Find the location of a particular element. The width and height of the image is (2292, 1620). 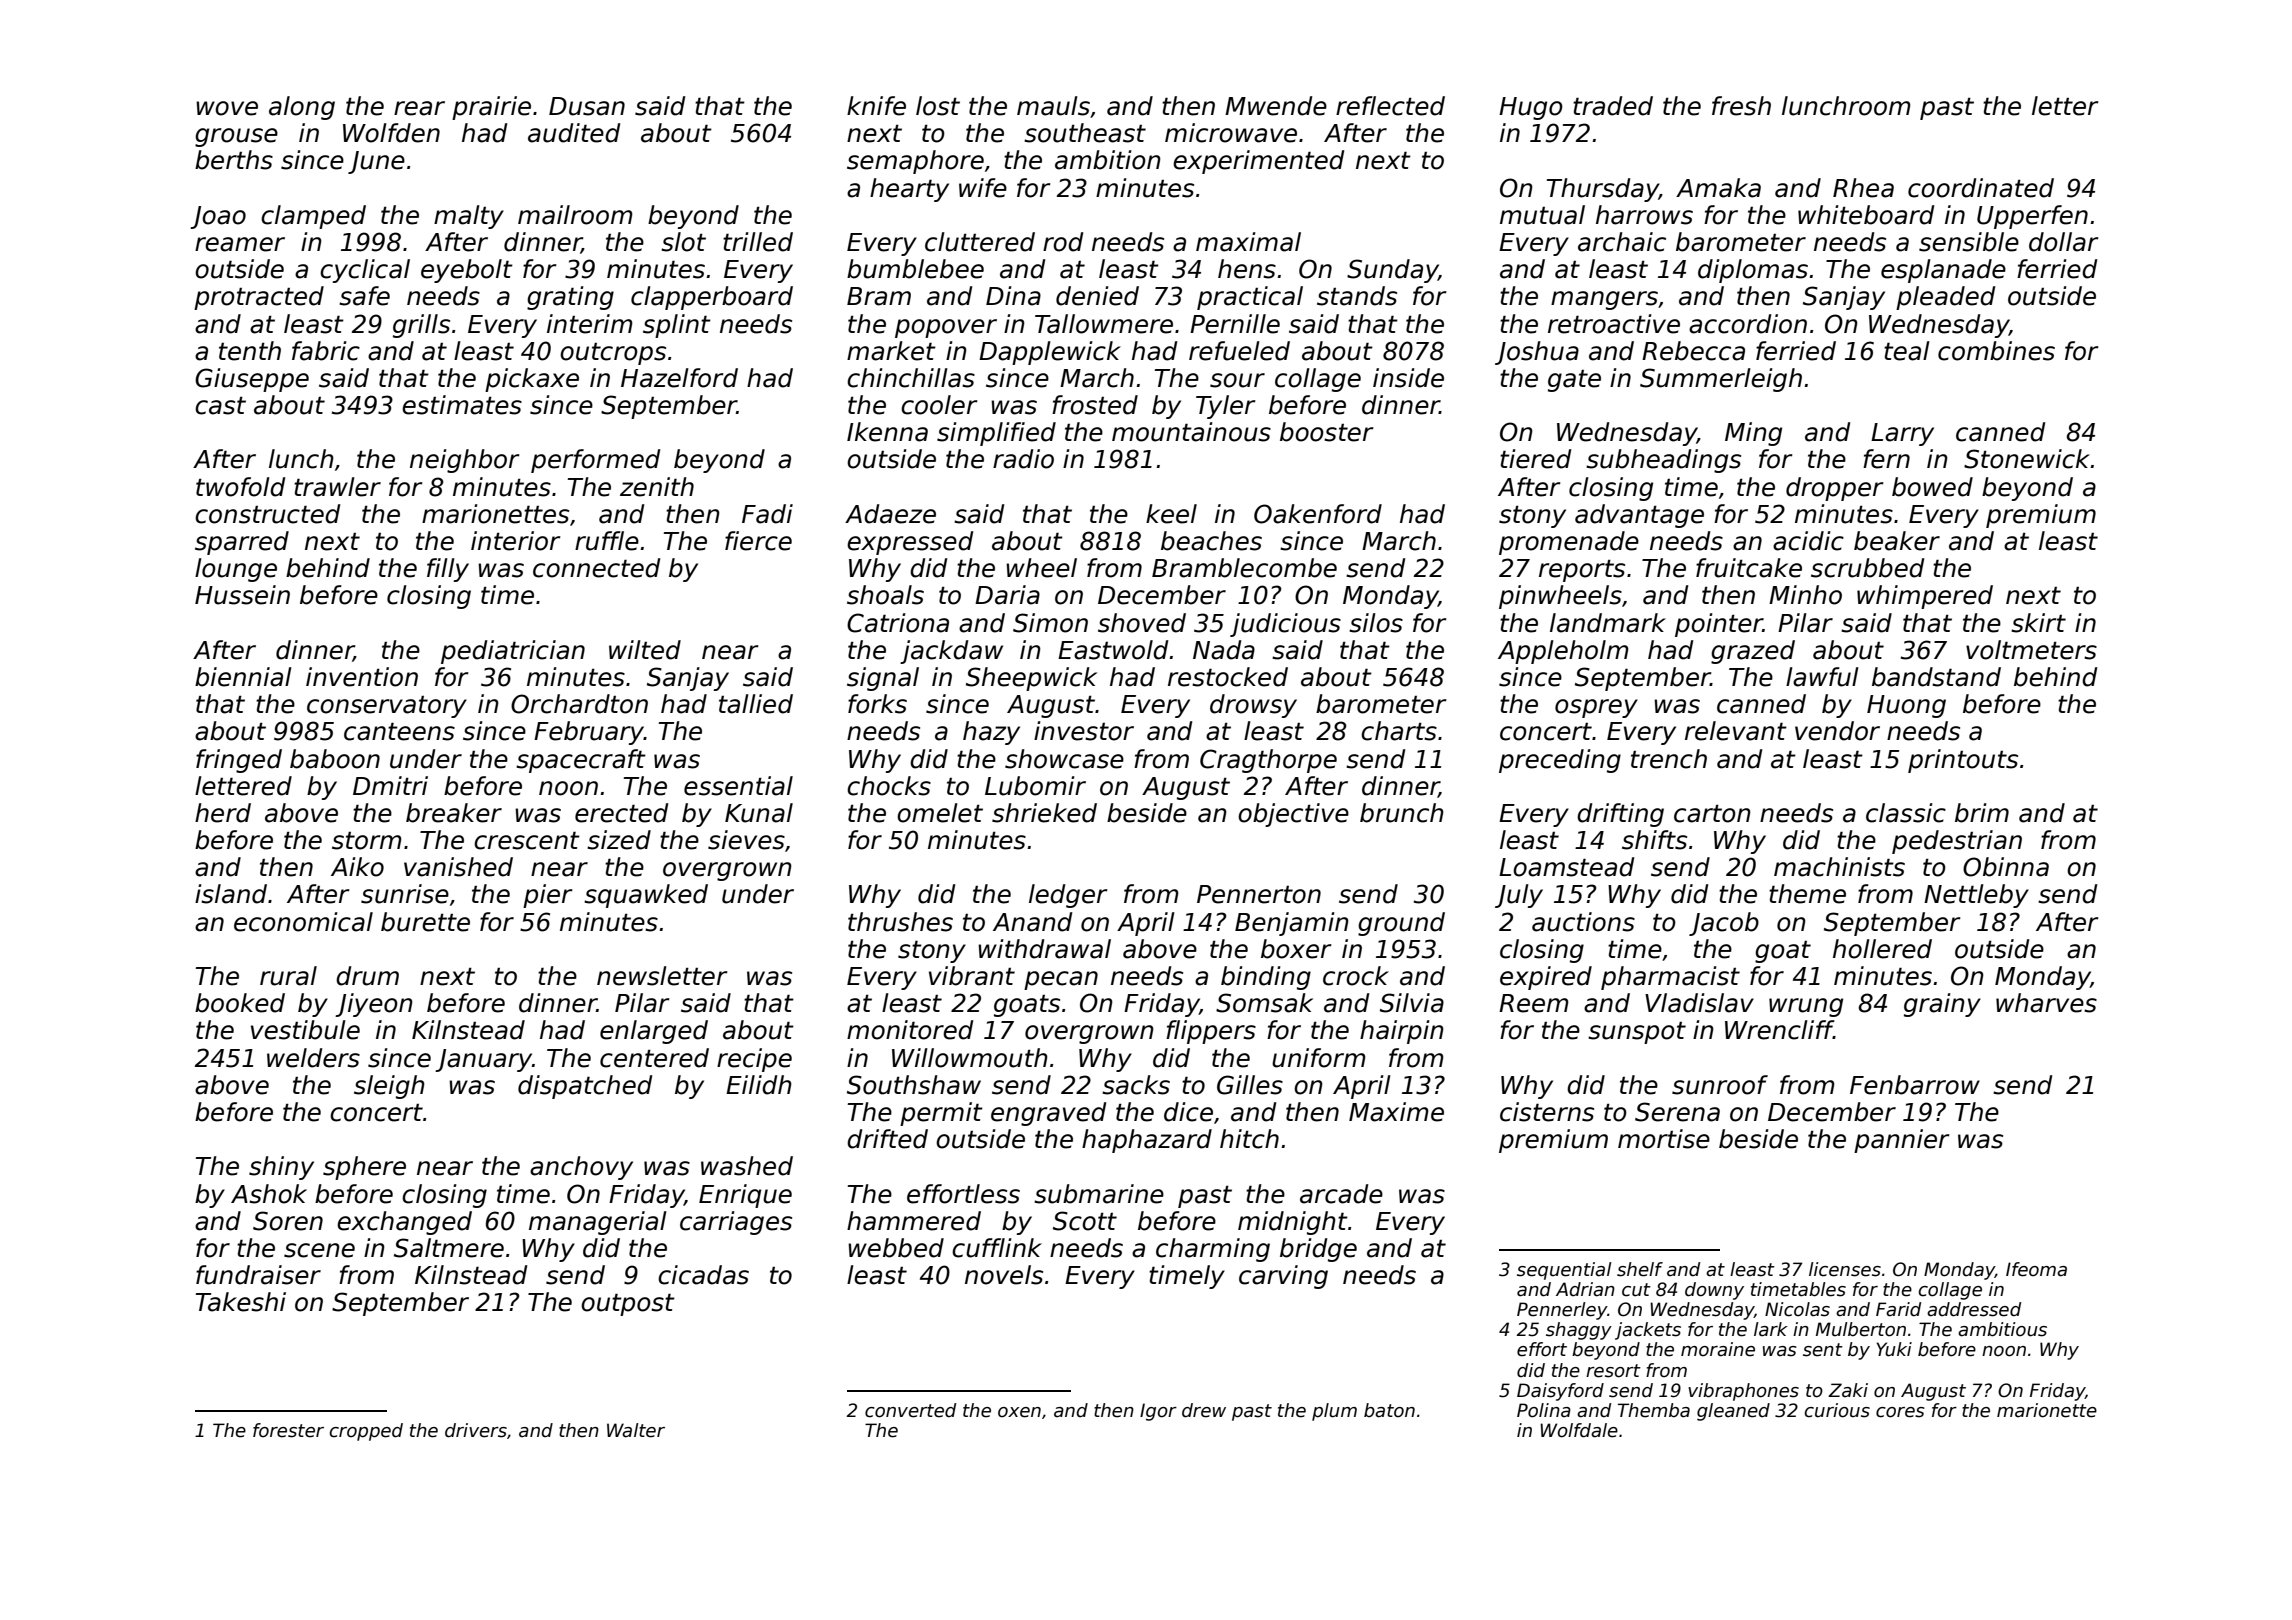

shiny is located at coordinates (281, 1168).
